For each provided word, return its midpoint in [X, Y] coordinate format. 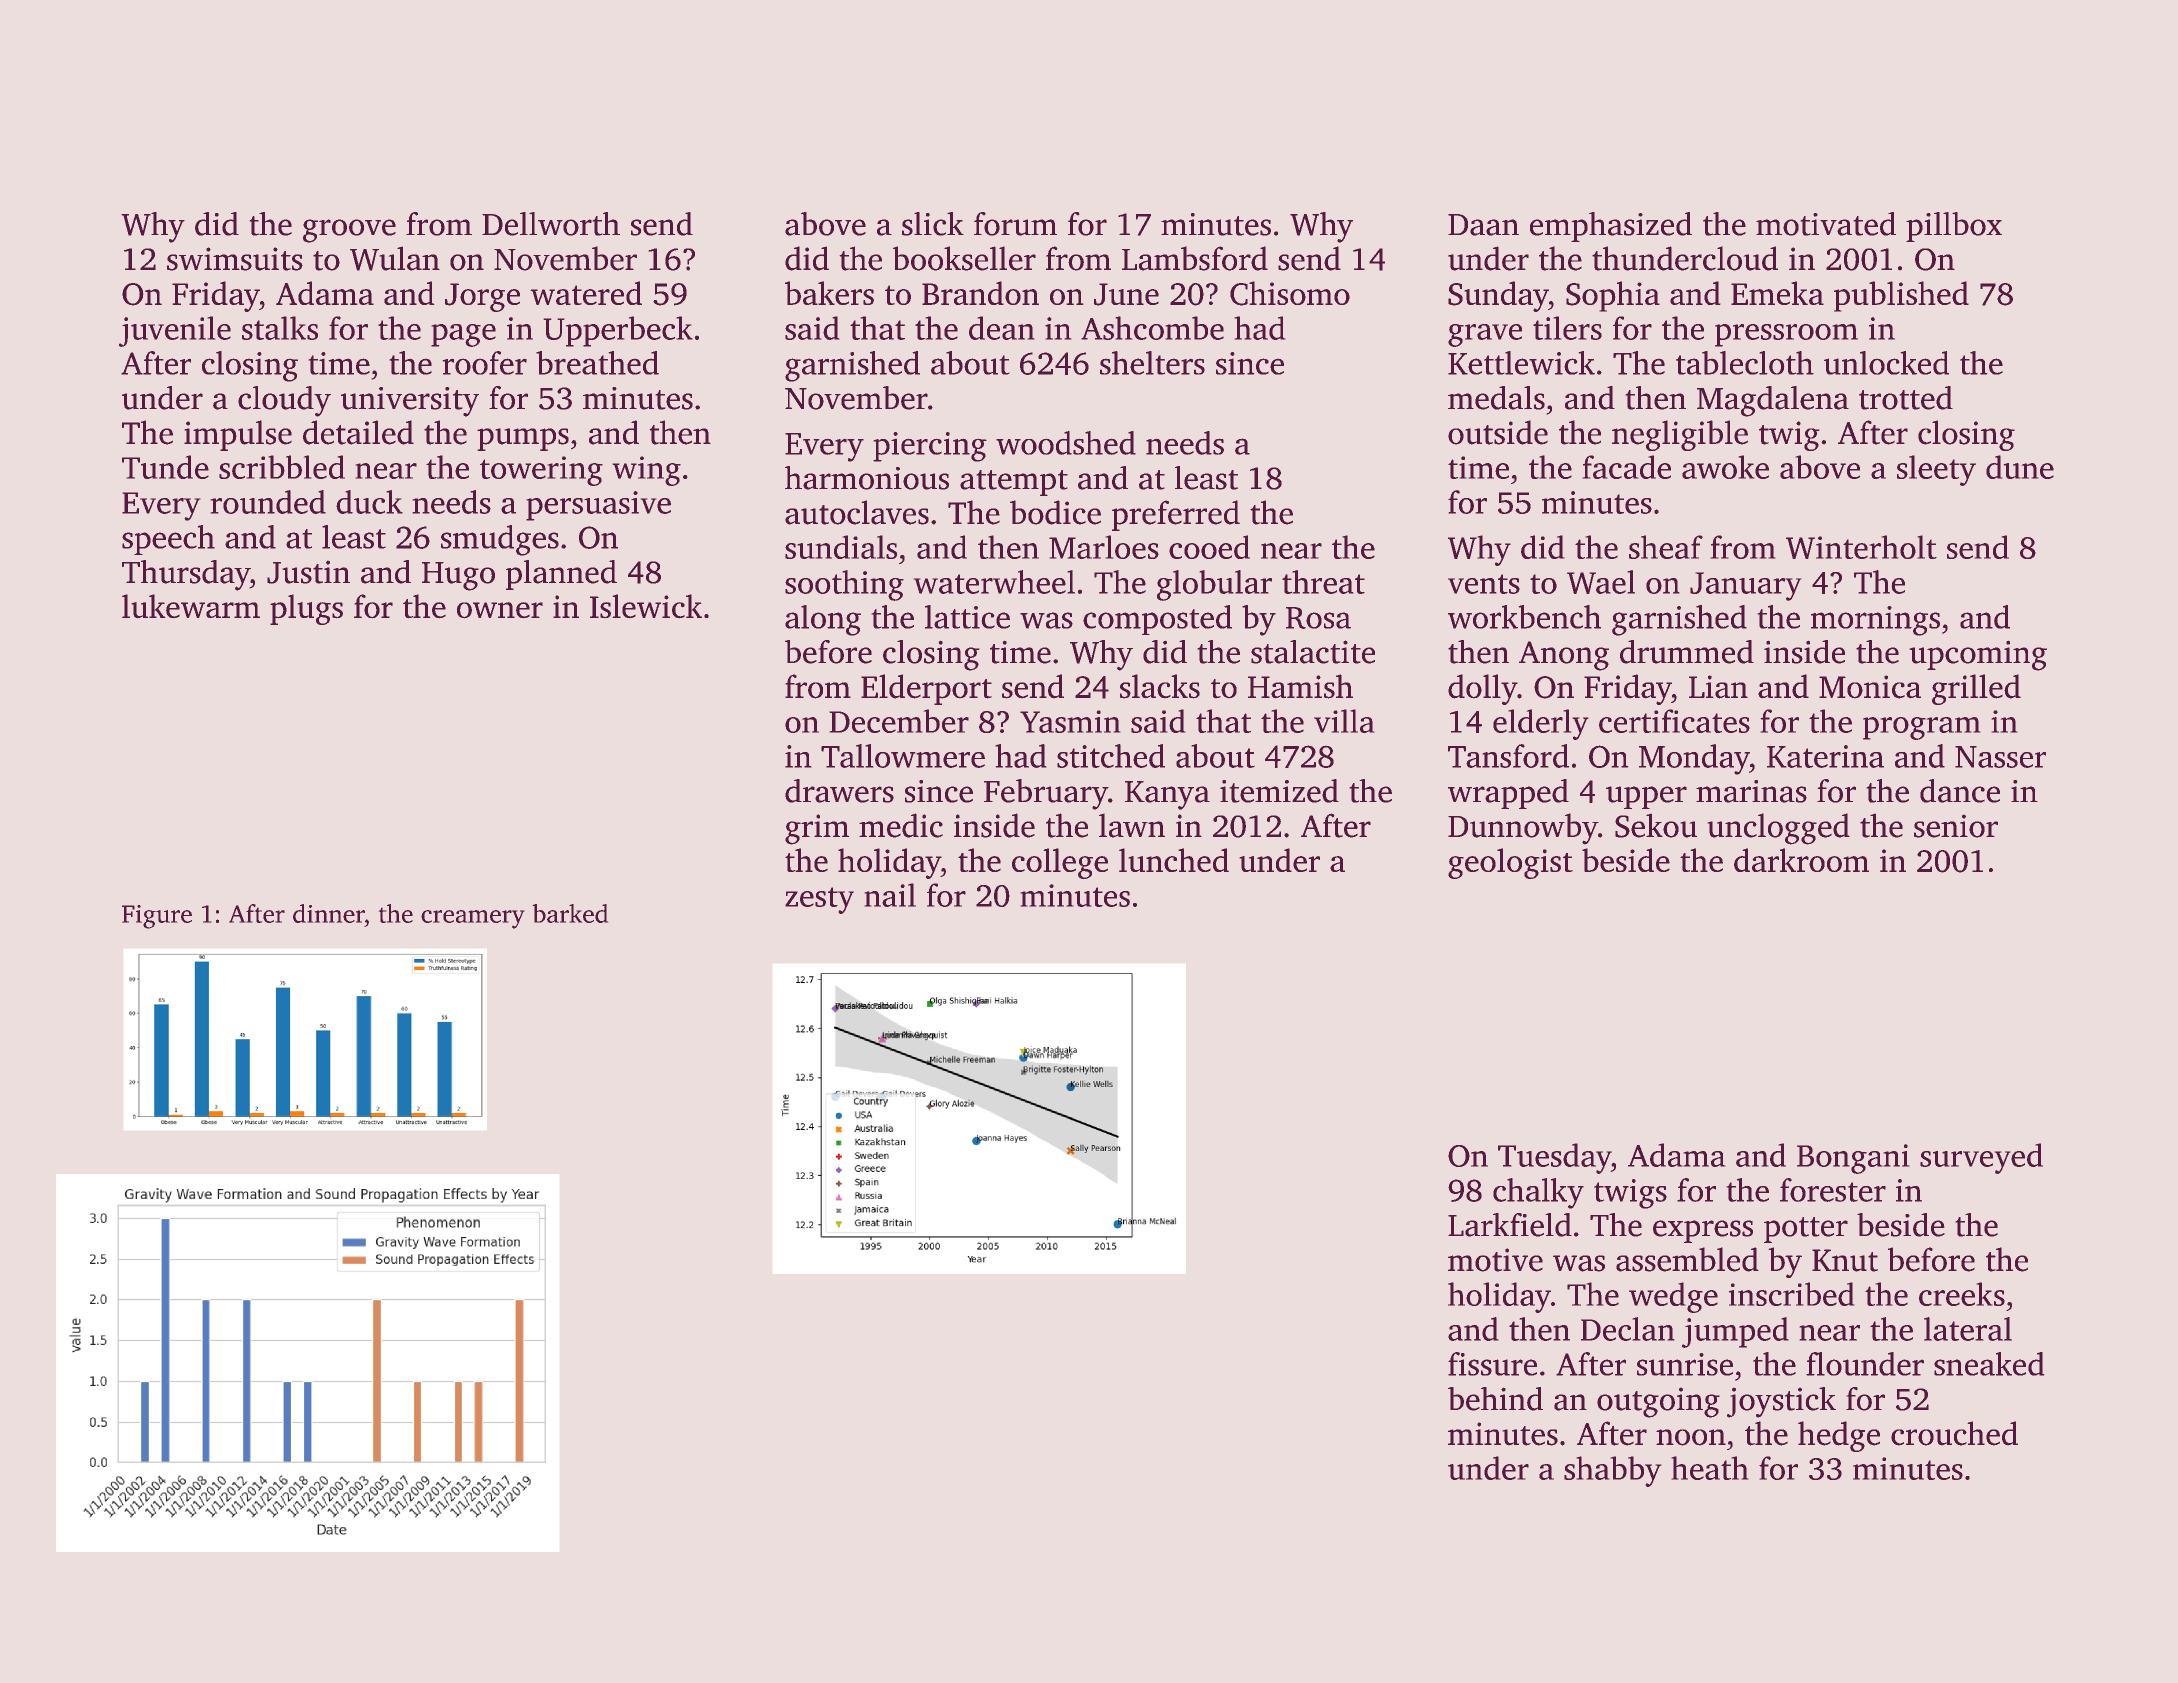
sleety [1936, 470]
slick [933, 224]
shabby [1613, 1471]
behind [1495, 1399]
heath [1710, 1468]
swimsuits [235, 259]
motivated [1826, 224]
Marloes [1104, 547]
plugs [306, 609]
